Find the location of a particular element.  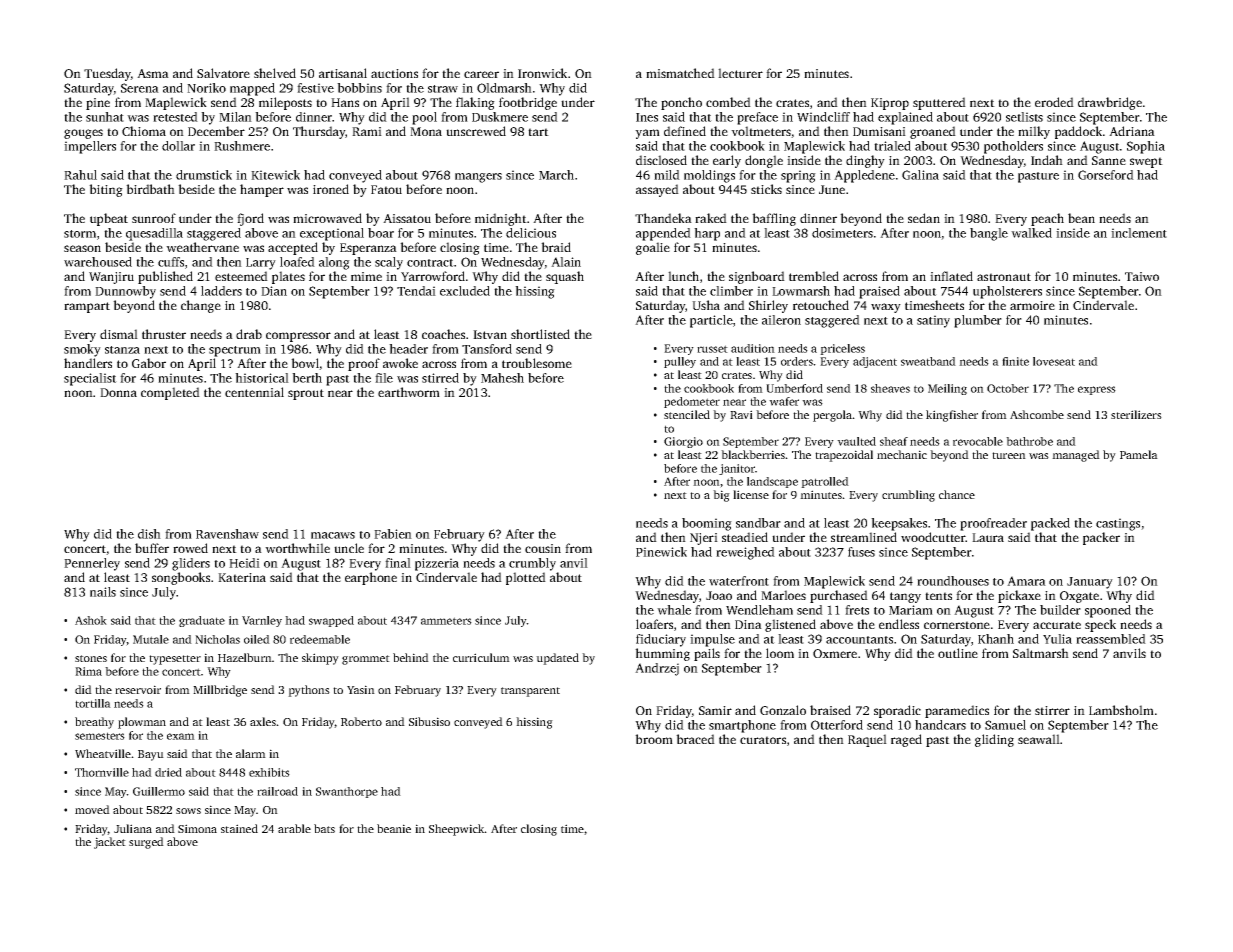

crumbling is located at coordinates (908, 496).
